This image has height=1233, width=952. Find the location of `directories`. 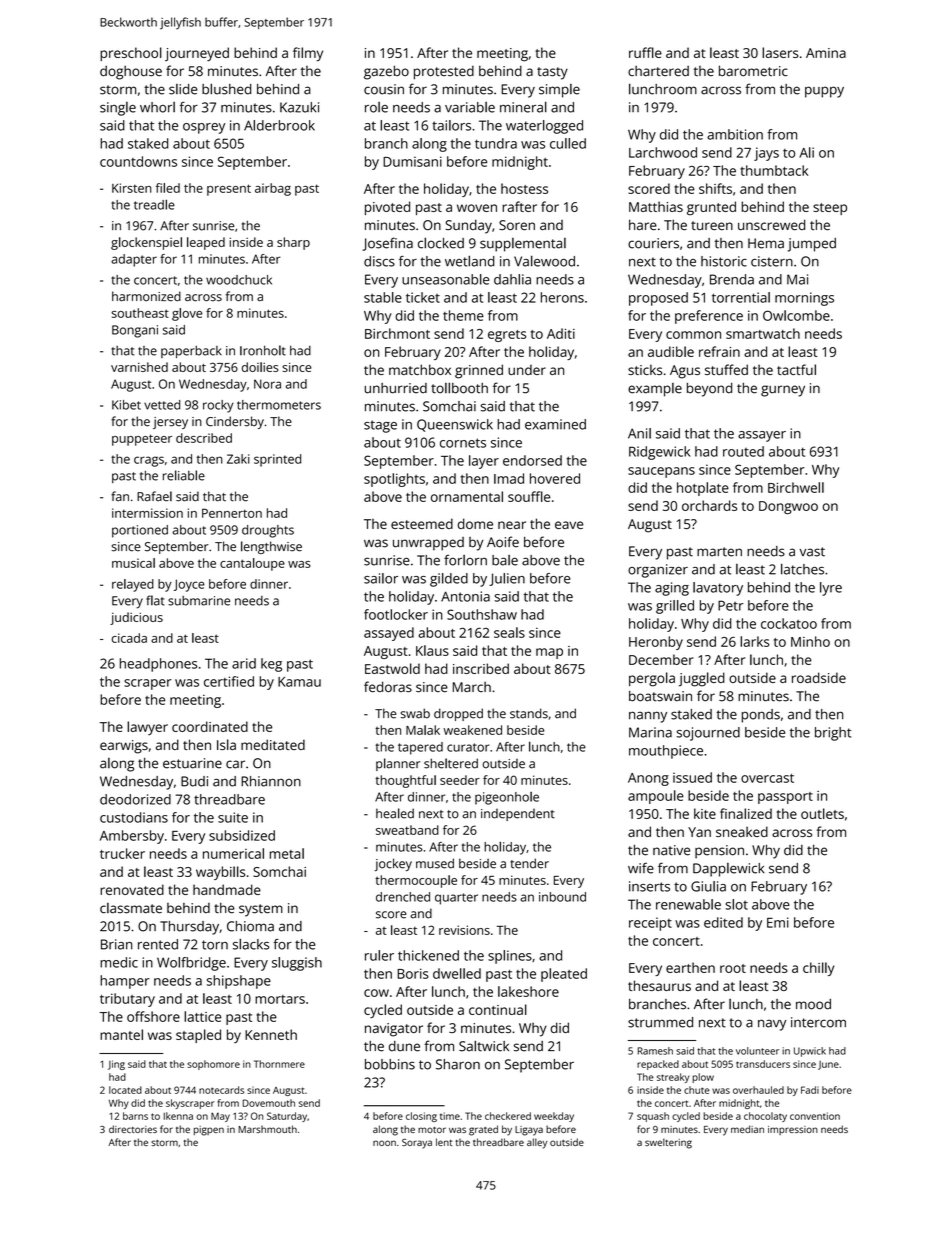

directories is located at coordinates (133, 1129).
